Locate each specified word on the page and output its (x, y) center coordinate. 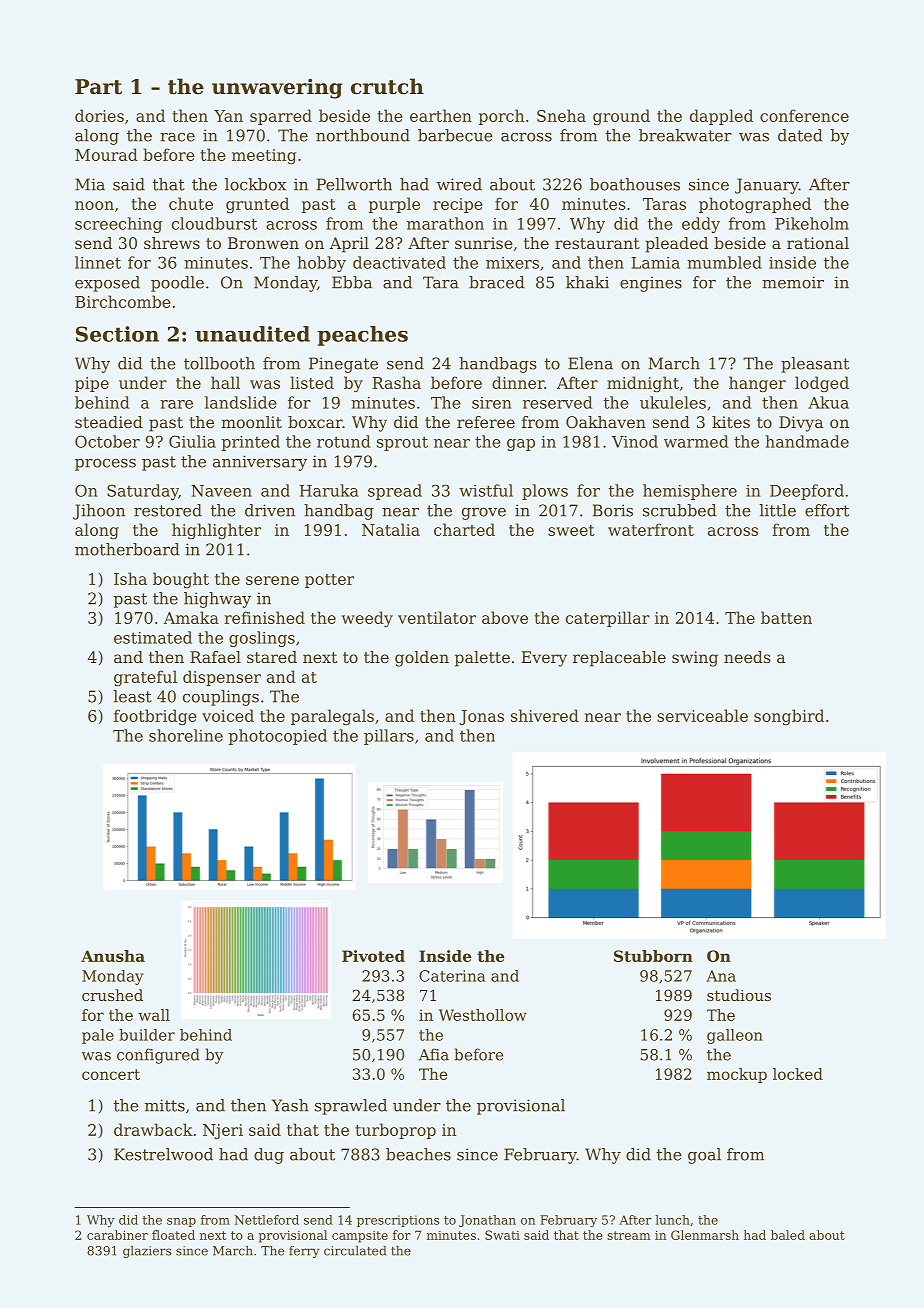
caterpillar (608, 619)
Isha (130, 578)
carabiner (117, 1235)
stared (272, 657)
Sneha (561, 115)
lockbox (255, 184)
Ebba (352, 282)
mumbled (724, 262)
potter (329, 581)
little (778, 510)
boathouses (635, 184)
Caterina (452, 976)
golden (422, 659)
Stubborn (653, 956)
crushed (112, 995)
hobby (322, 264)
